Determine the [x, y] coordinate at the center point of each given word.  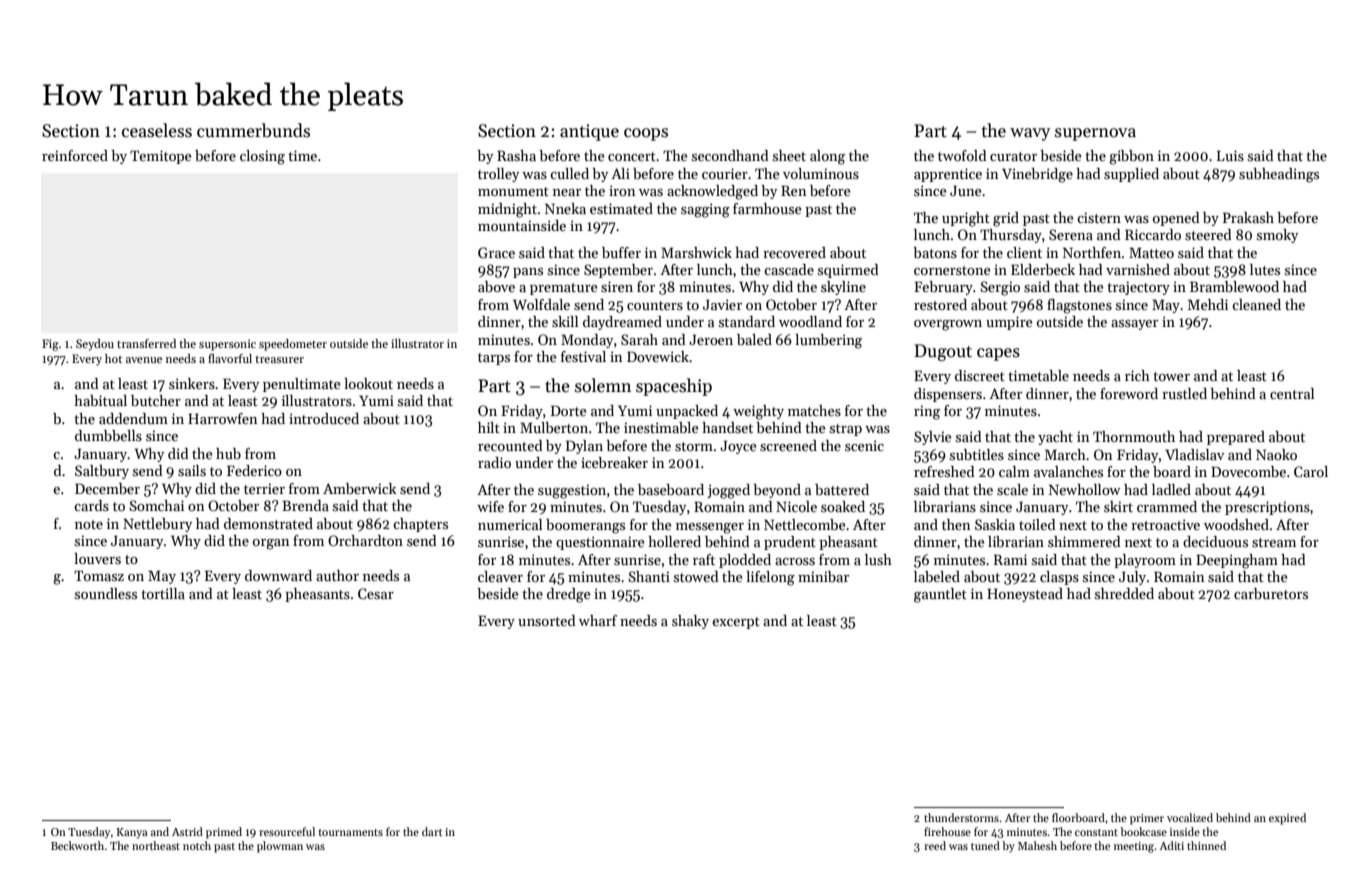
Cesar [376, 593]
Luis [1230, 155]
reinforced [75, 155]
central [1292, 393]
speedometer [293, 345]
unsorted [547, 620]
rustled [1184, 393]
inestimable [661, 427]
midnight [507, 210]
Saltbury [102, 472]
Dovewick [658, 356]
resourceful [287, 831]
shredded [1124, 593]
